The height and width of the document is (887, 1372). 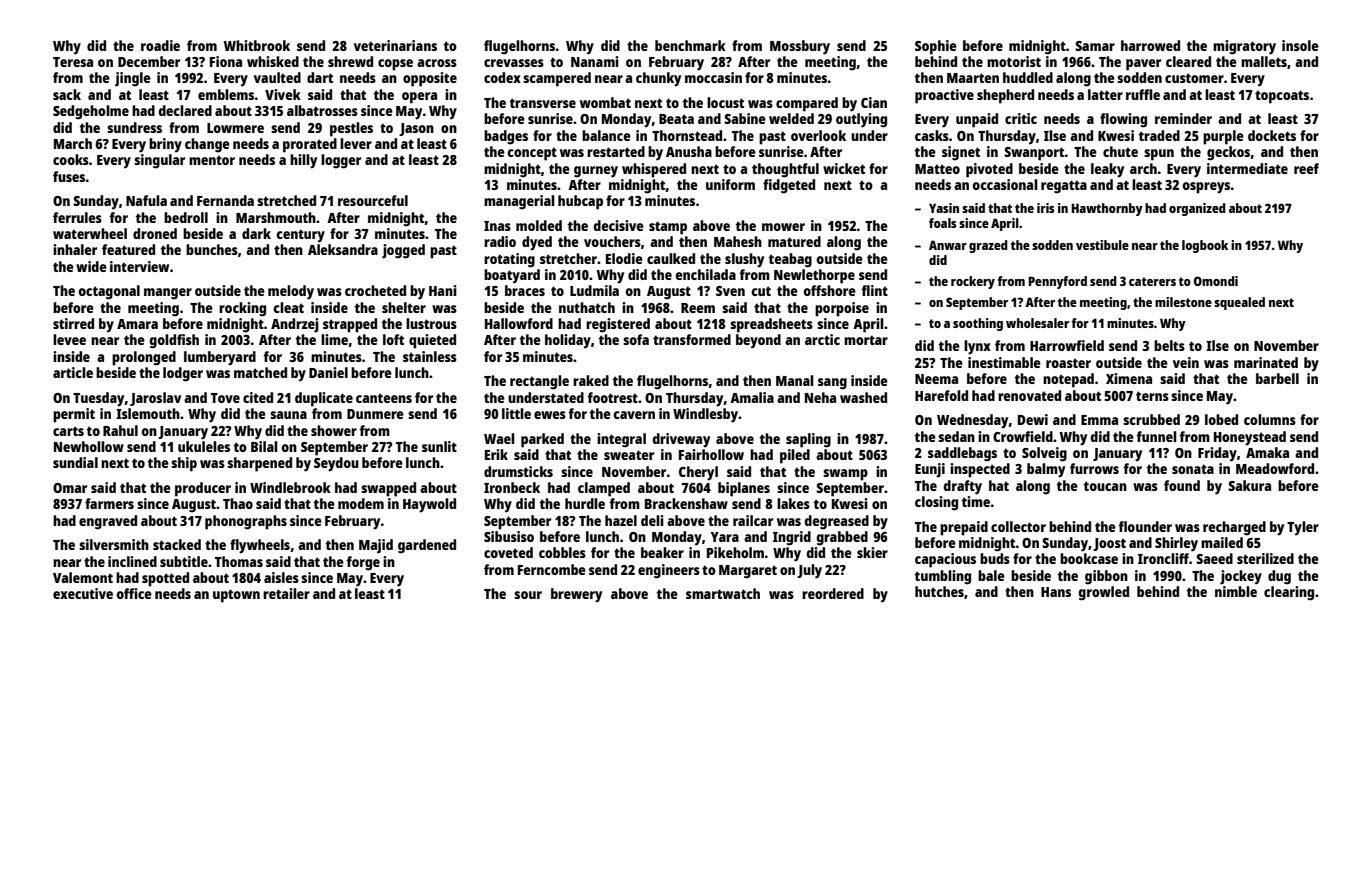 I want to click on featured, so click(x=128, y=249).
